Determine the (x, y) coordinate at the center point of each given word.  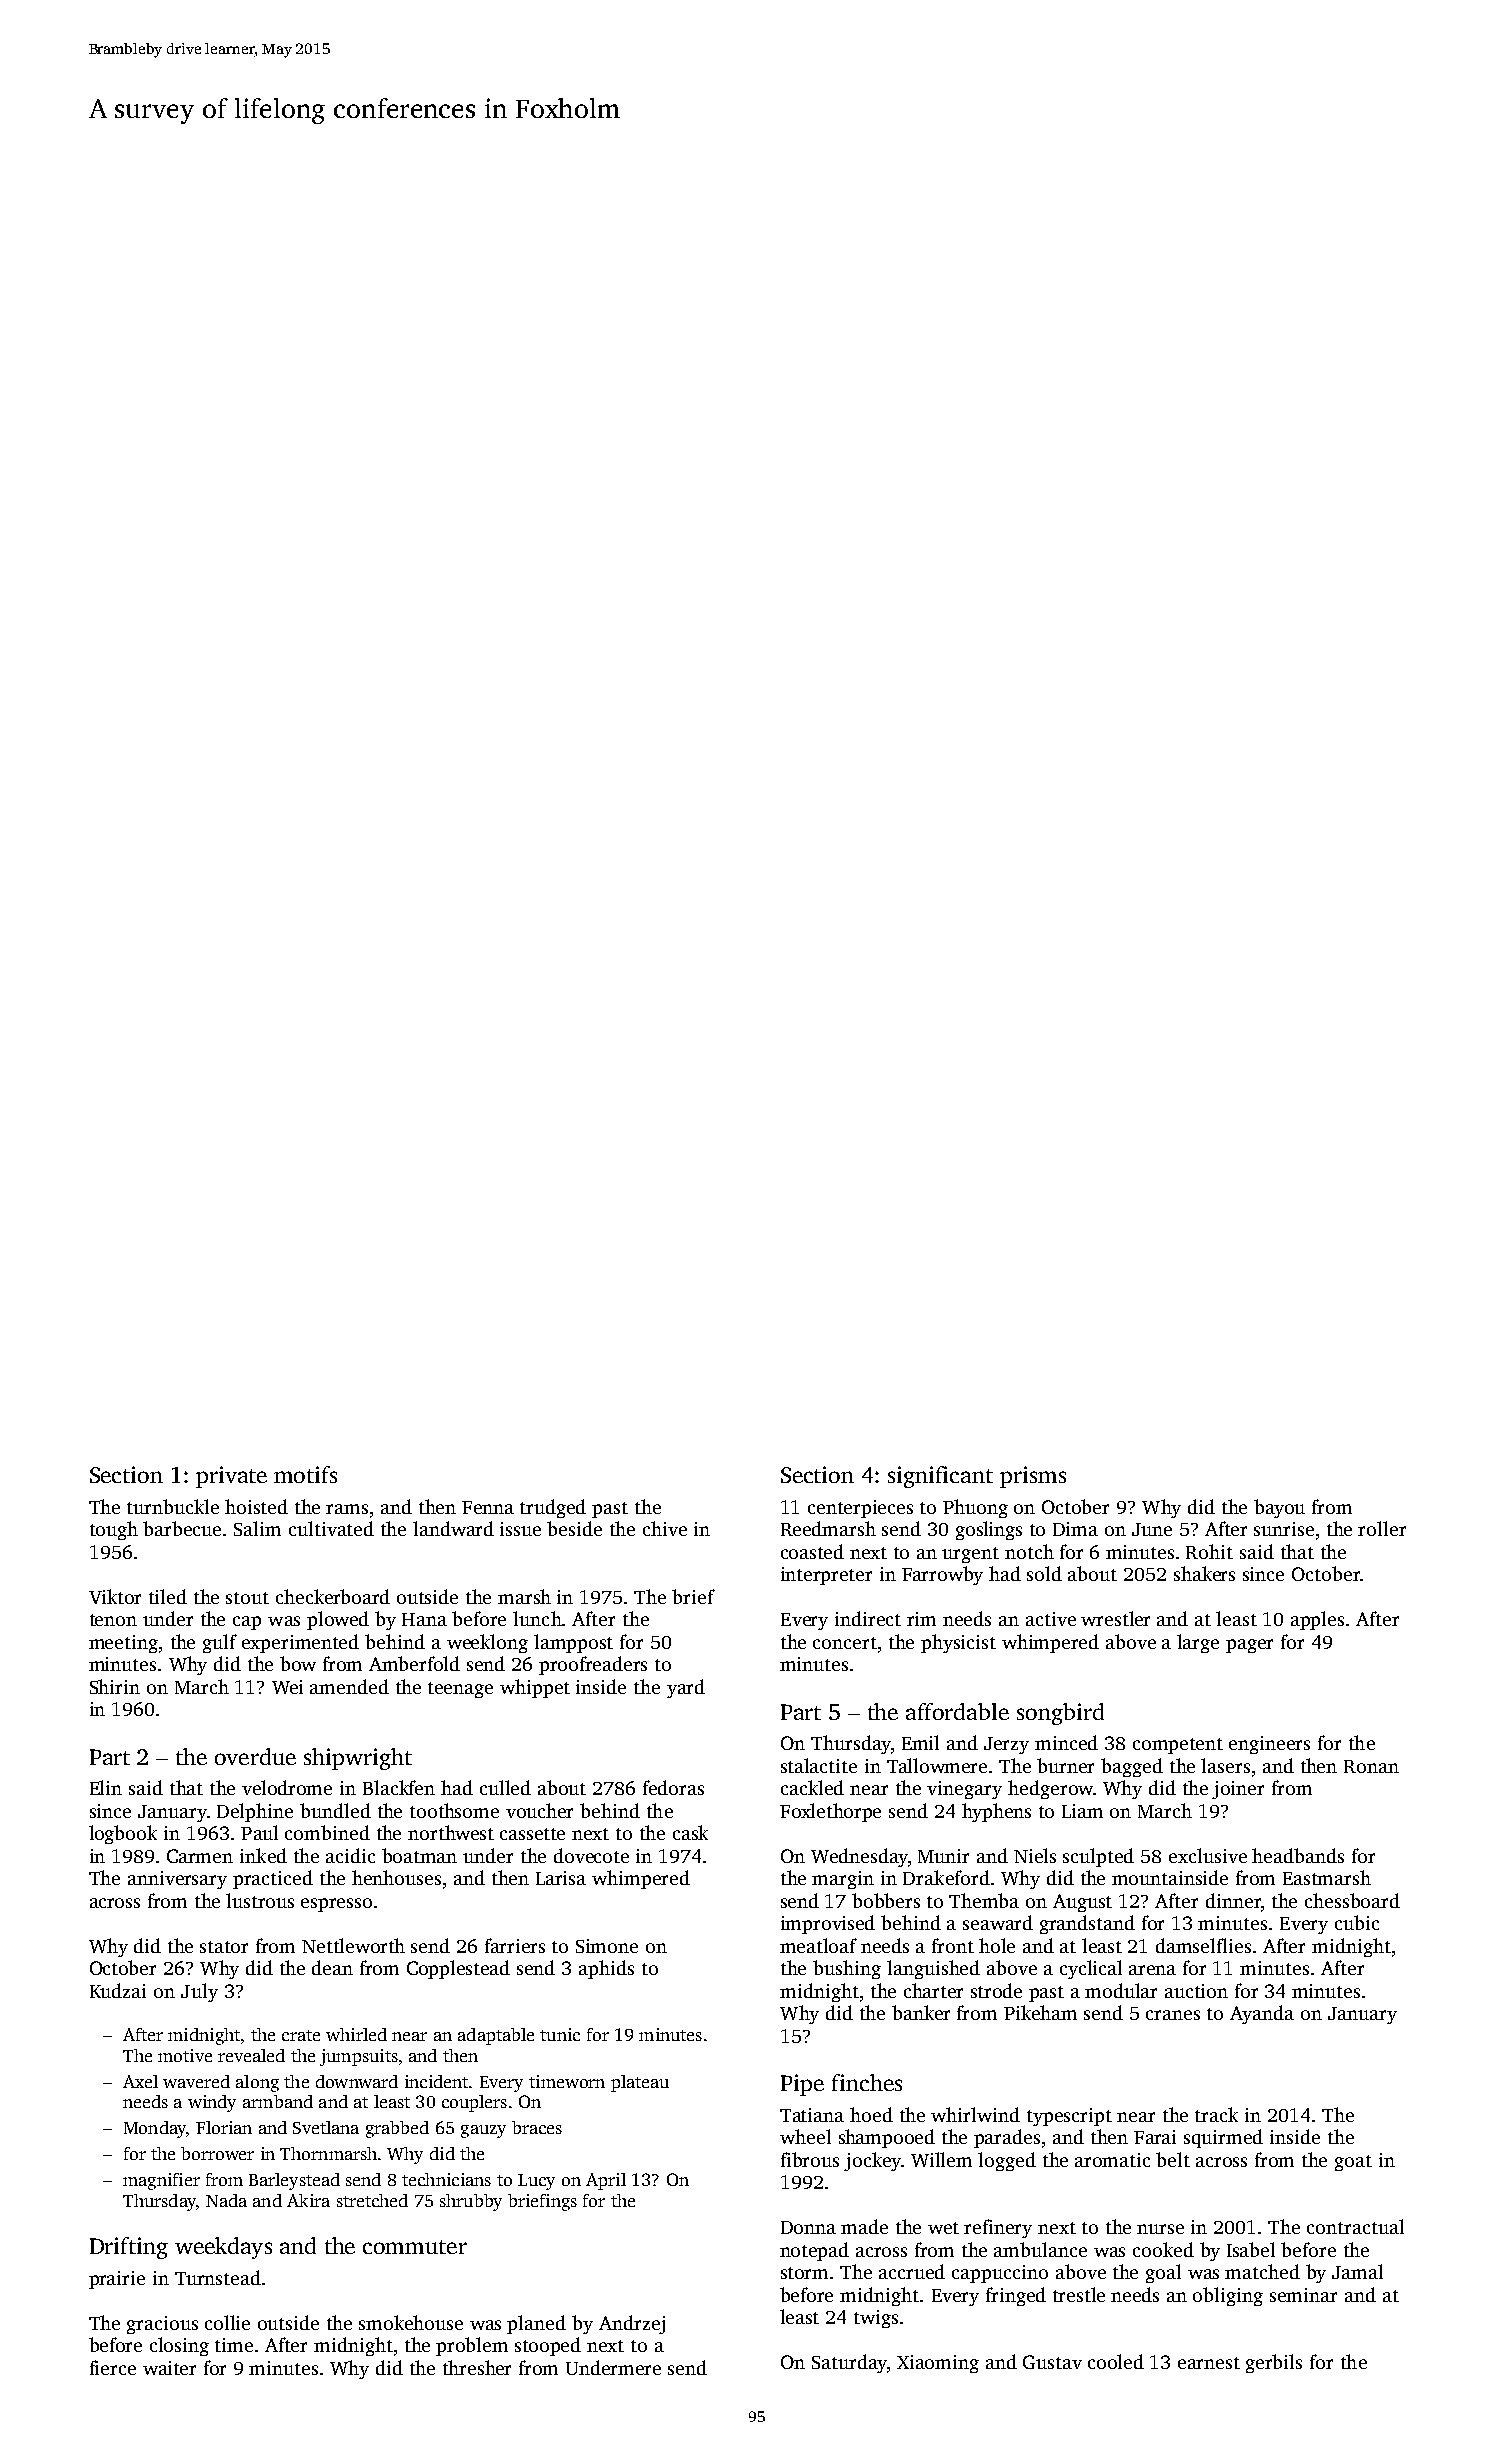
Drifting (129, 2248)
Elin (106, 1787)
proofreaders (593, 1665)
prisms (1033, 1477)
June (1152, 1529)
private (231, 1477)
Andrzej (632, 2324)
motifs (305, 1474)
